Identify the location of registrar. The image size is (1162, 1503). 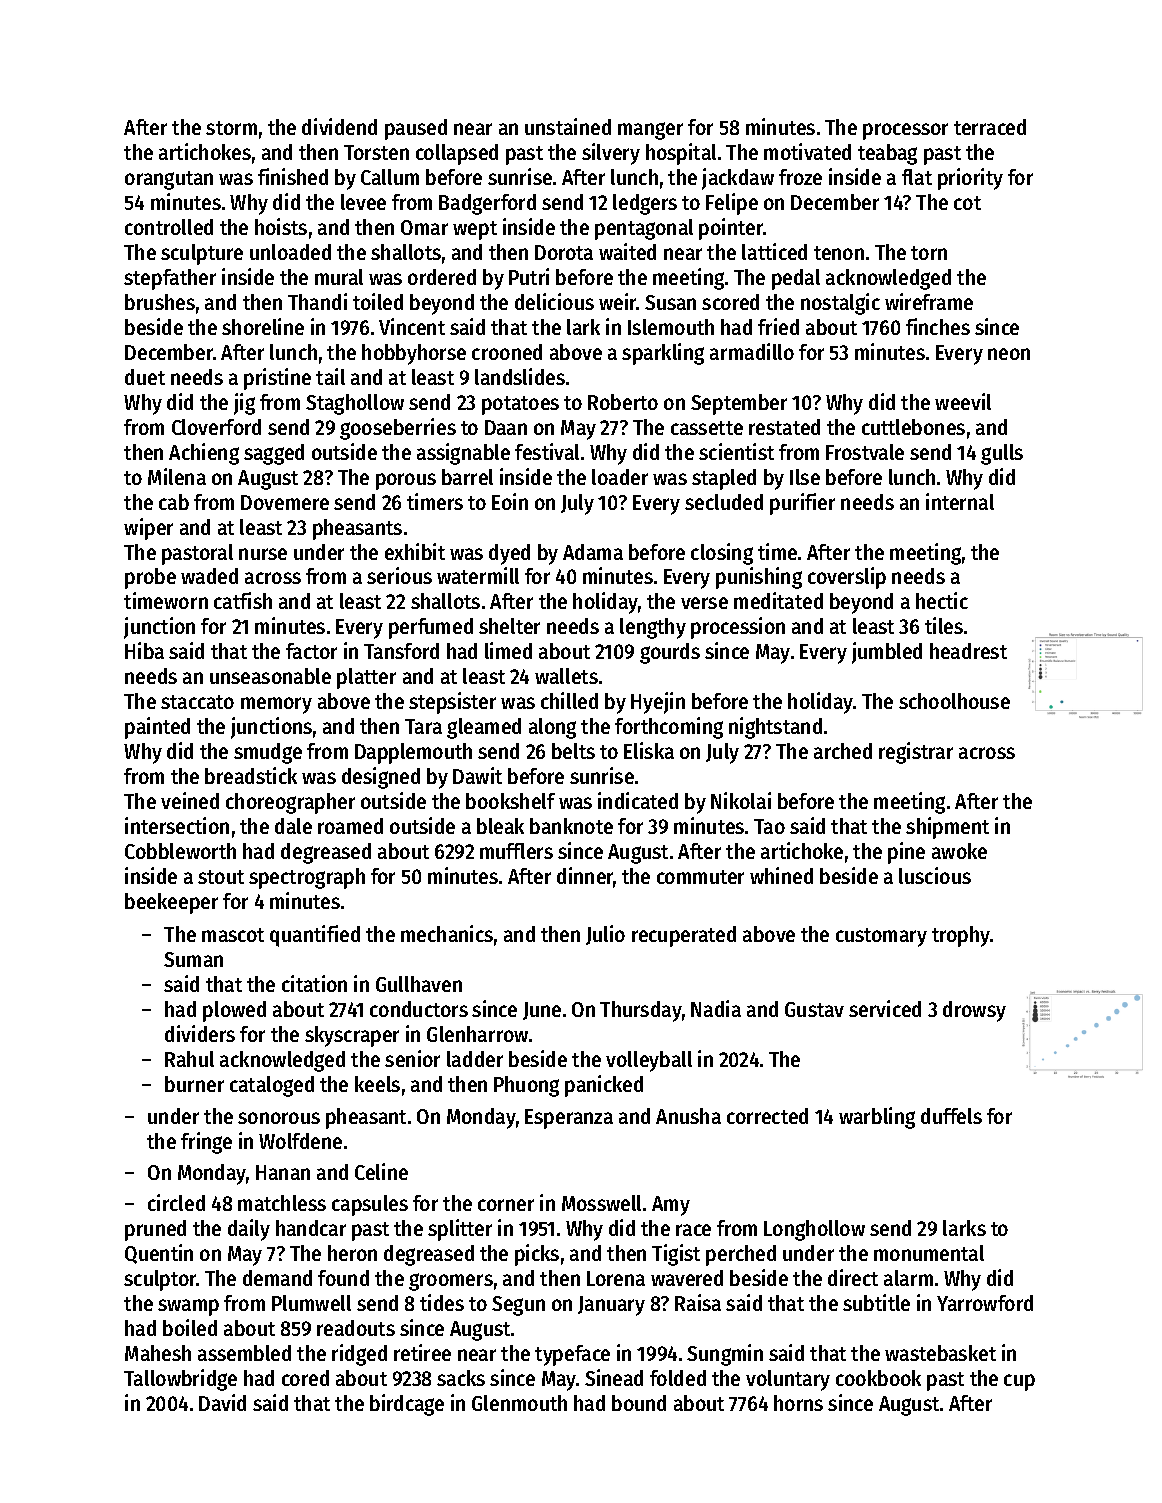
(916, 753).
